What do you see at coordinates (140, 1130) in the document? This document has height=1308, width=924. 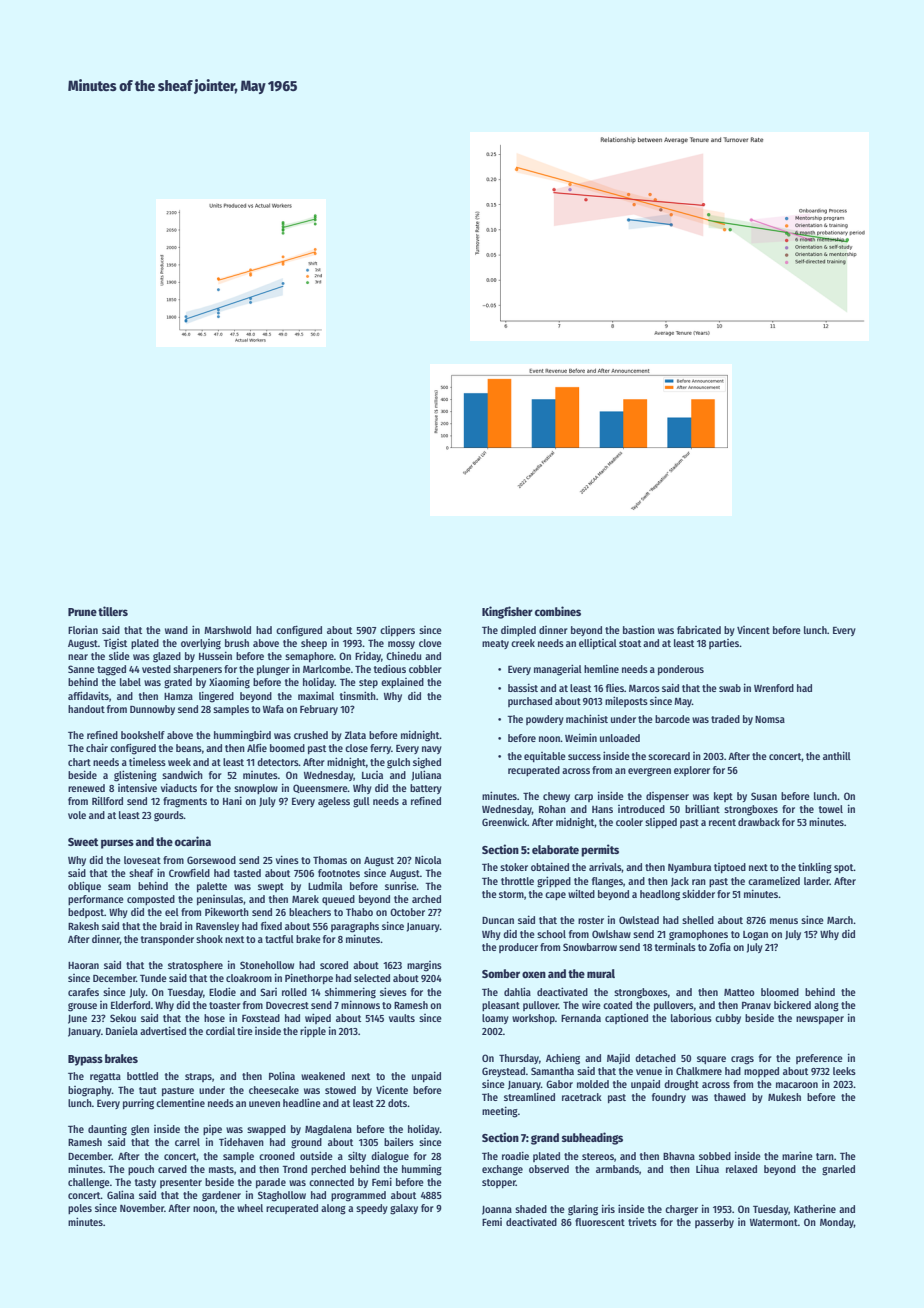 I see `glen` at bounding box center [140, 1130].
